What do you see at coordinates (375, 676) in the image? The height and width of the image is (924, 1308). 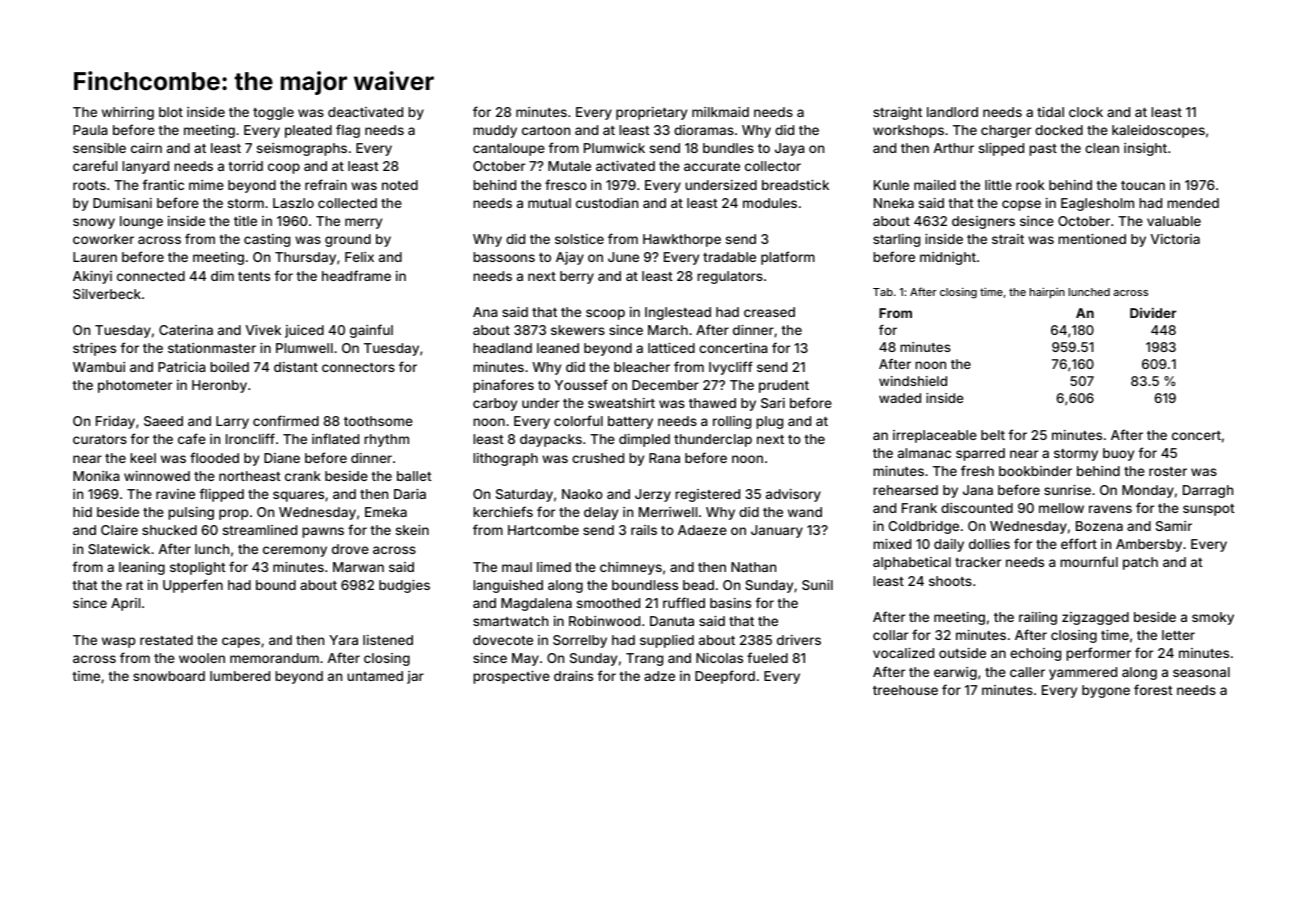 I see `untamed` at bounding box center [375, 676].
